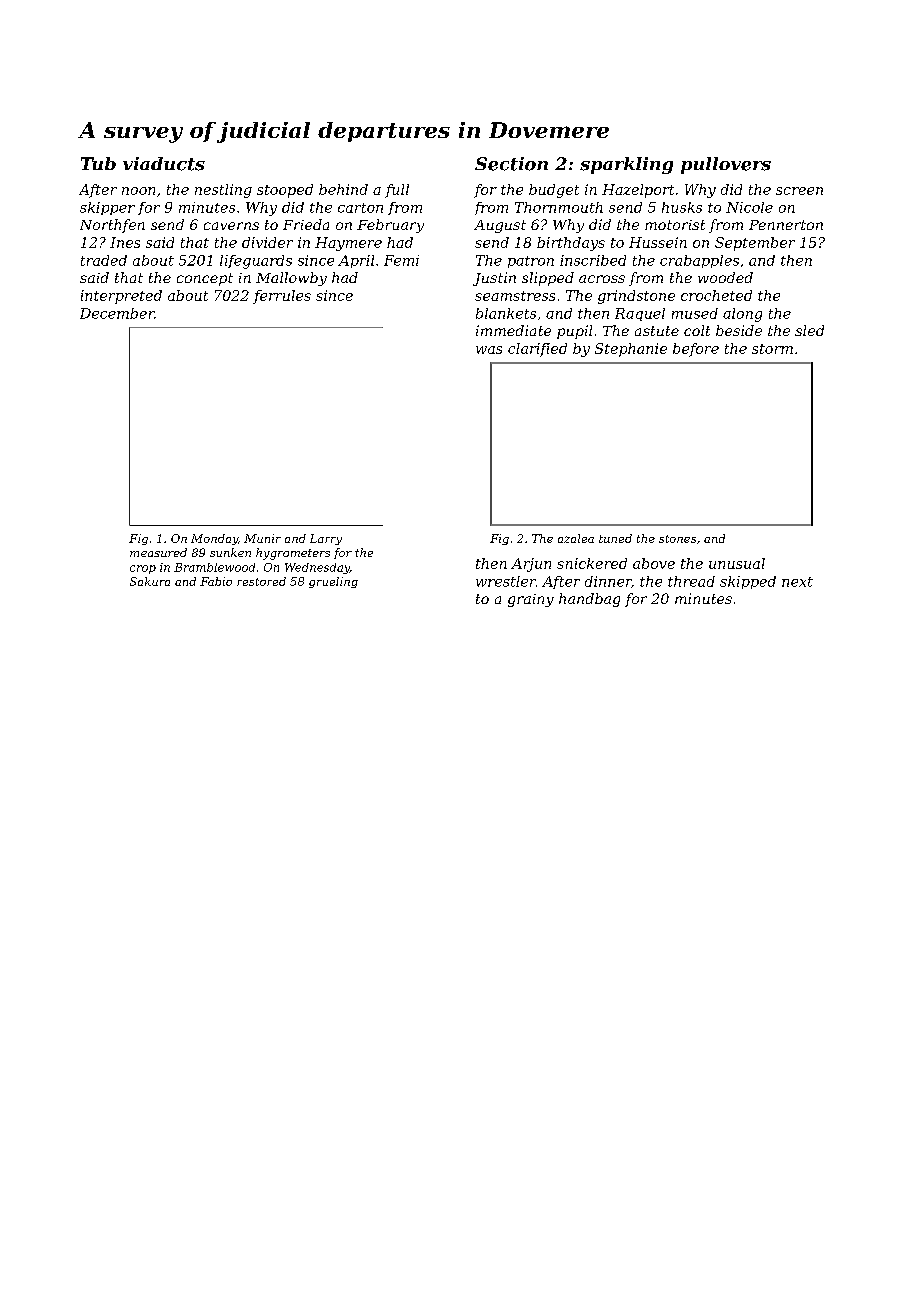  Describe the element at coordinates (117, 313) in the screenshot. I see `December` at that location.
